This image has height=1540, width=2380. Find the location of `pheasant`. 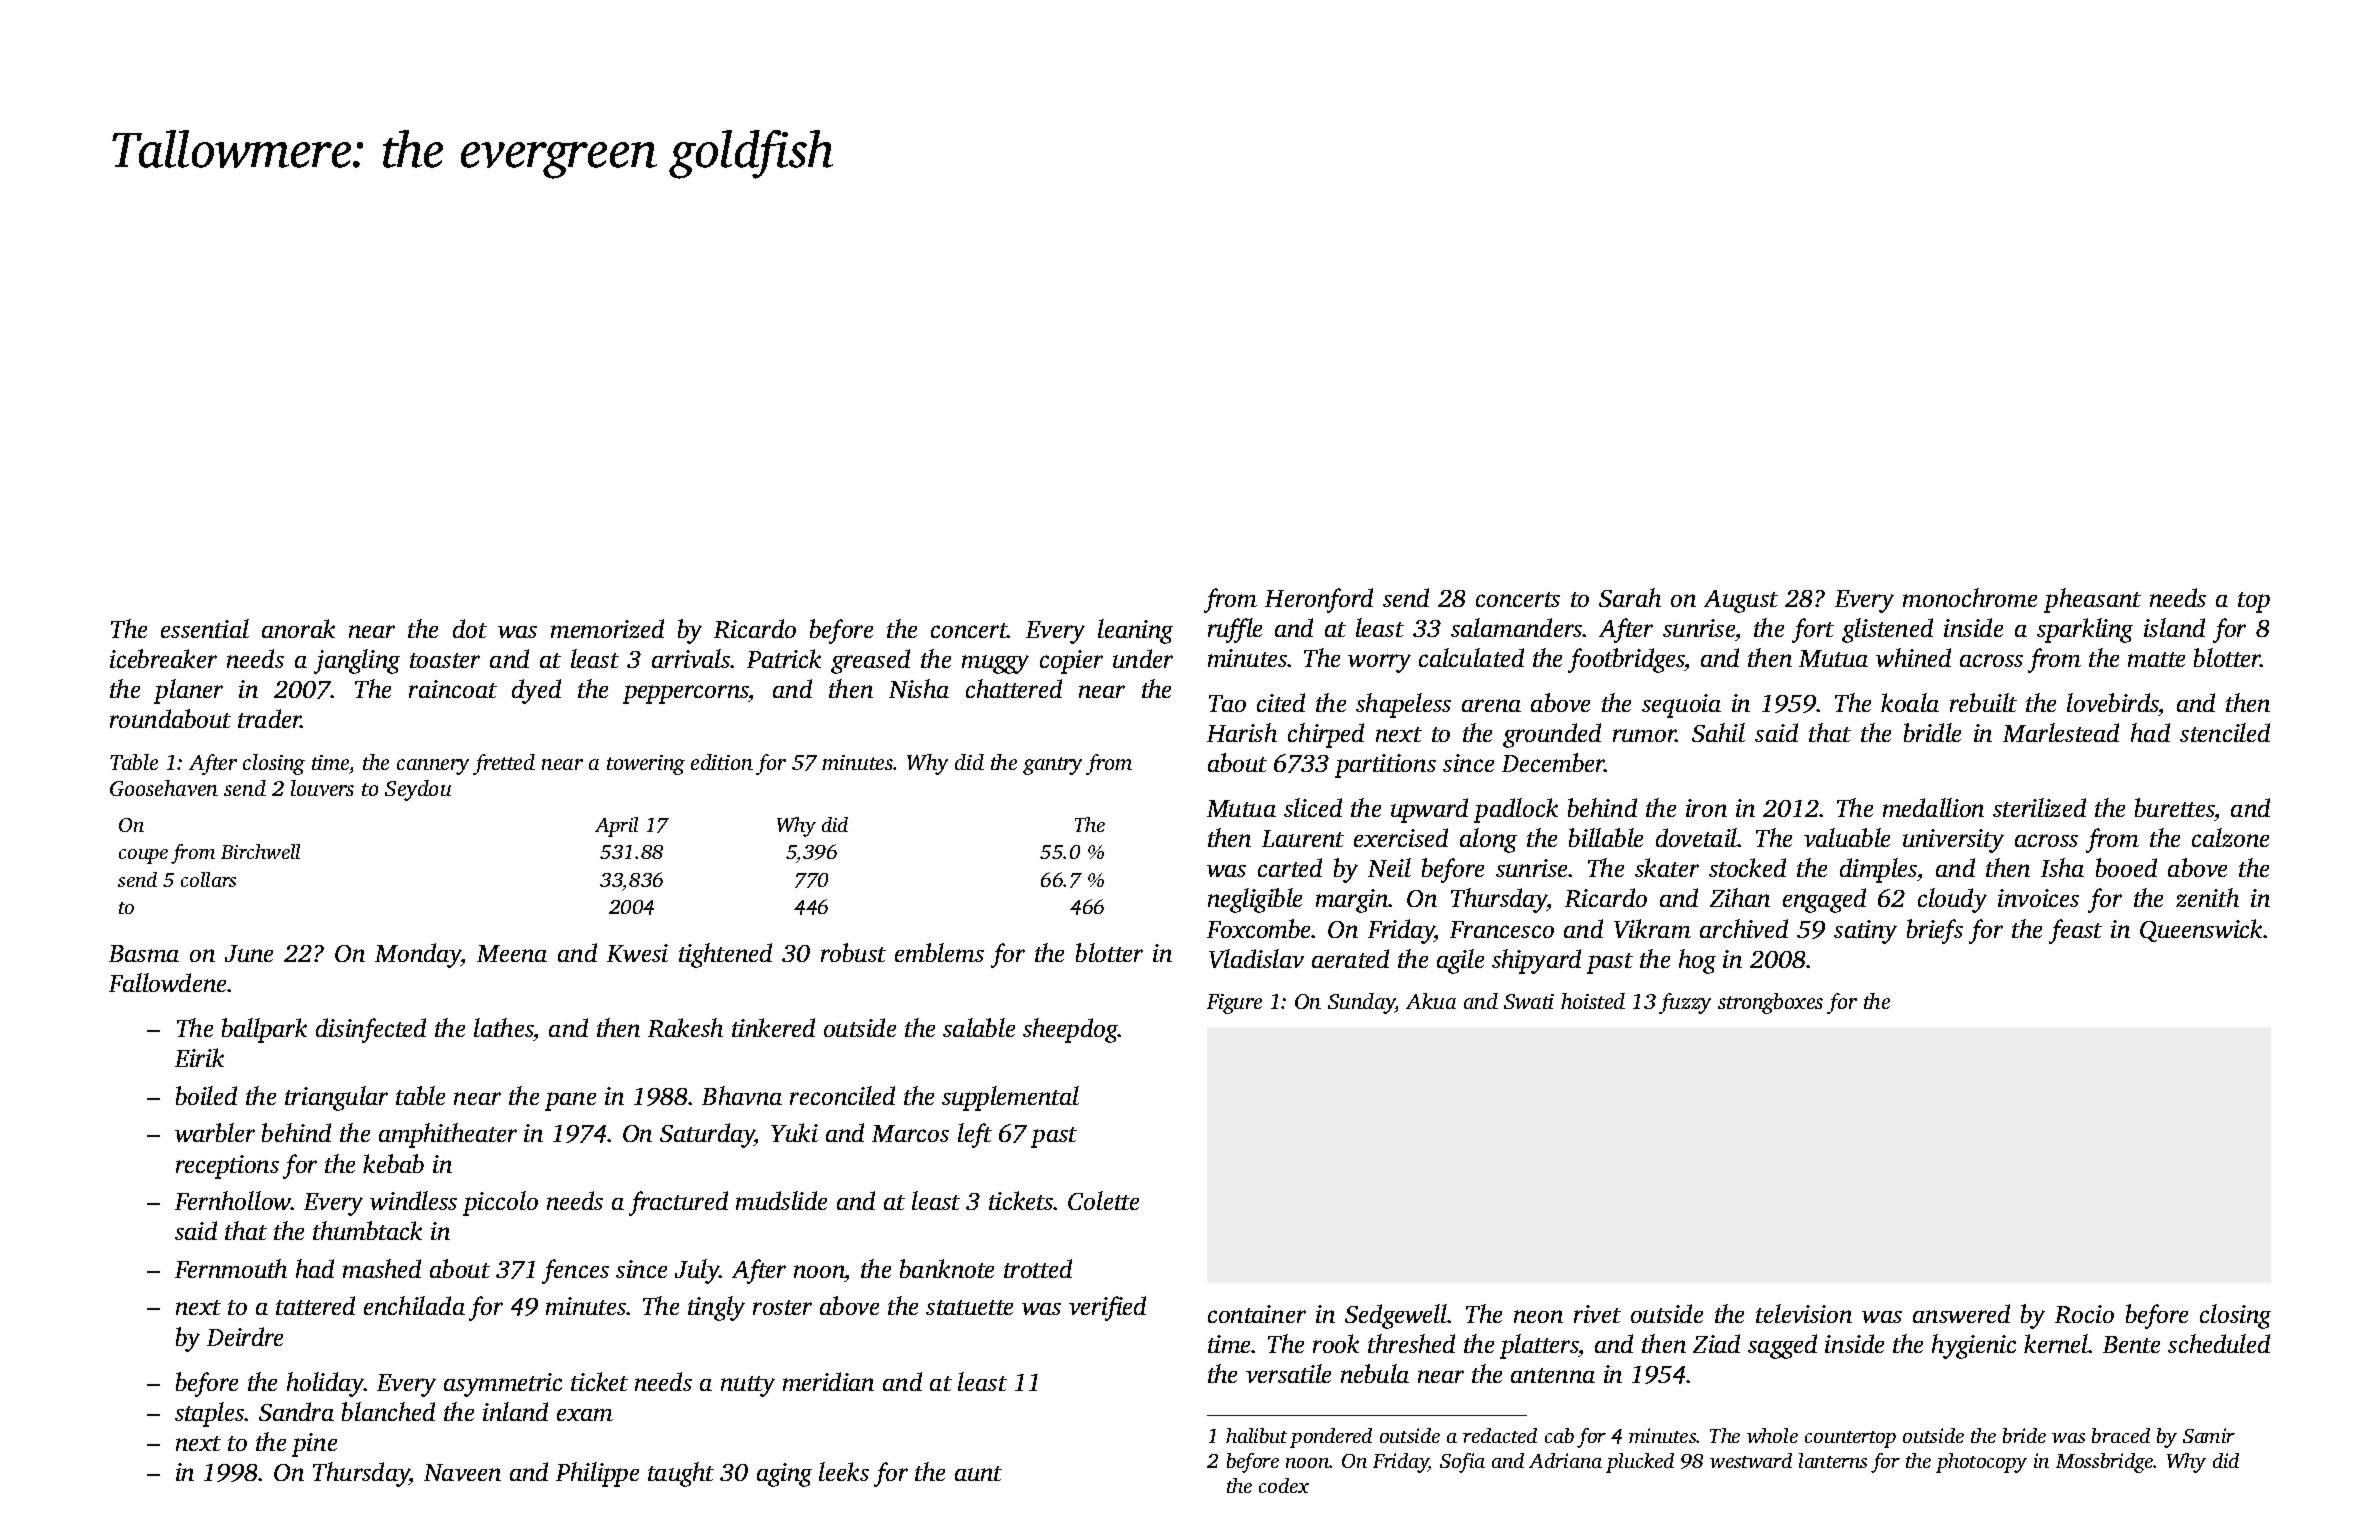

pheasant is located at coordinates (2092, 600).
